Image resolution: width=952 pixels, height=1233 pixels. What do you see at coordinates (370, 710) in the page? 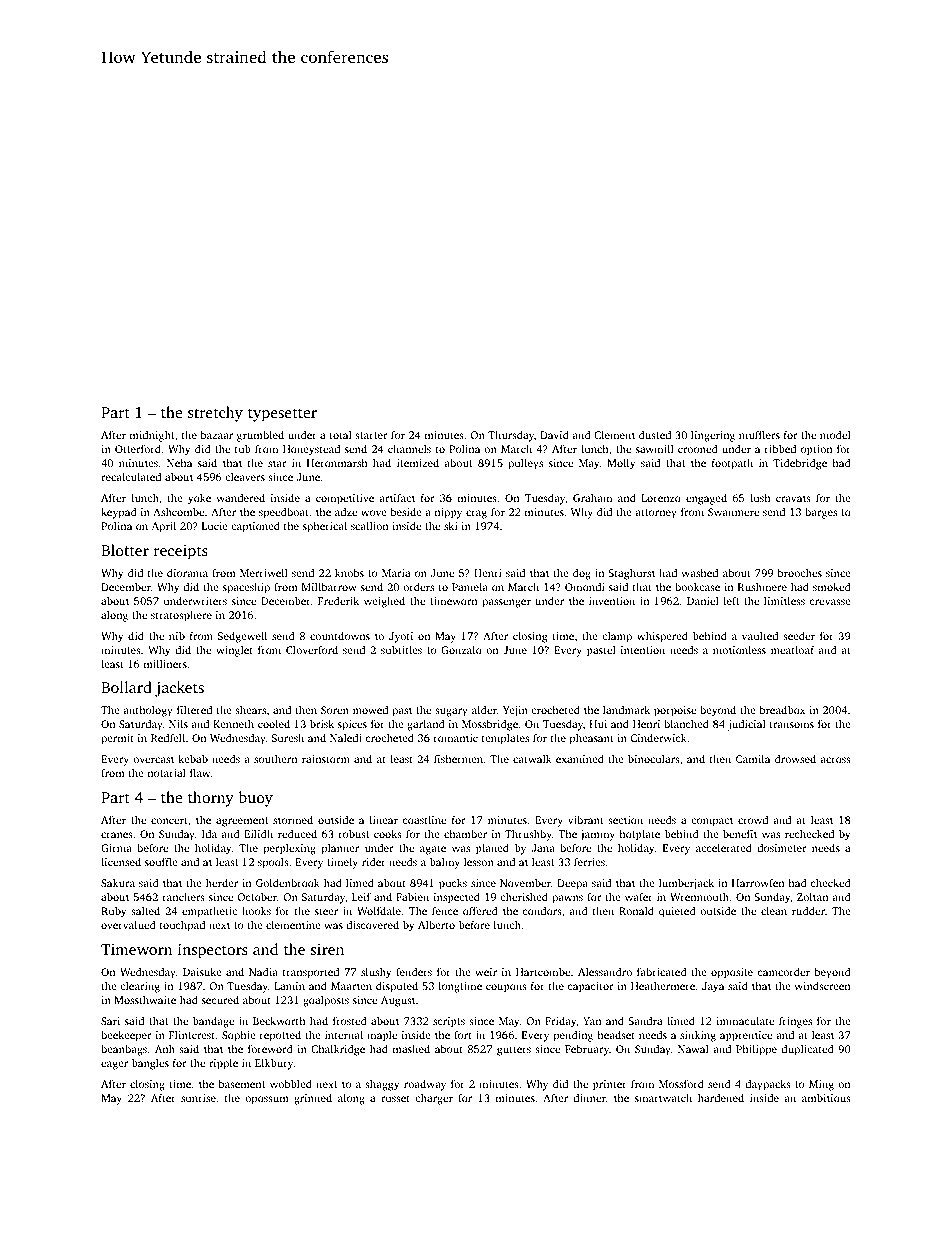
I see `mowed` at bounding box center [370, 710].
